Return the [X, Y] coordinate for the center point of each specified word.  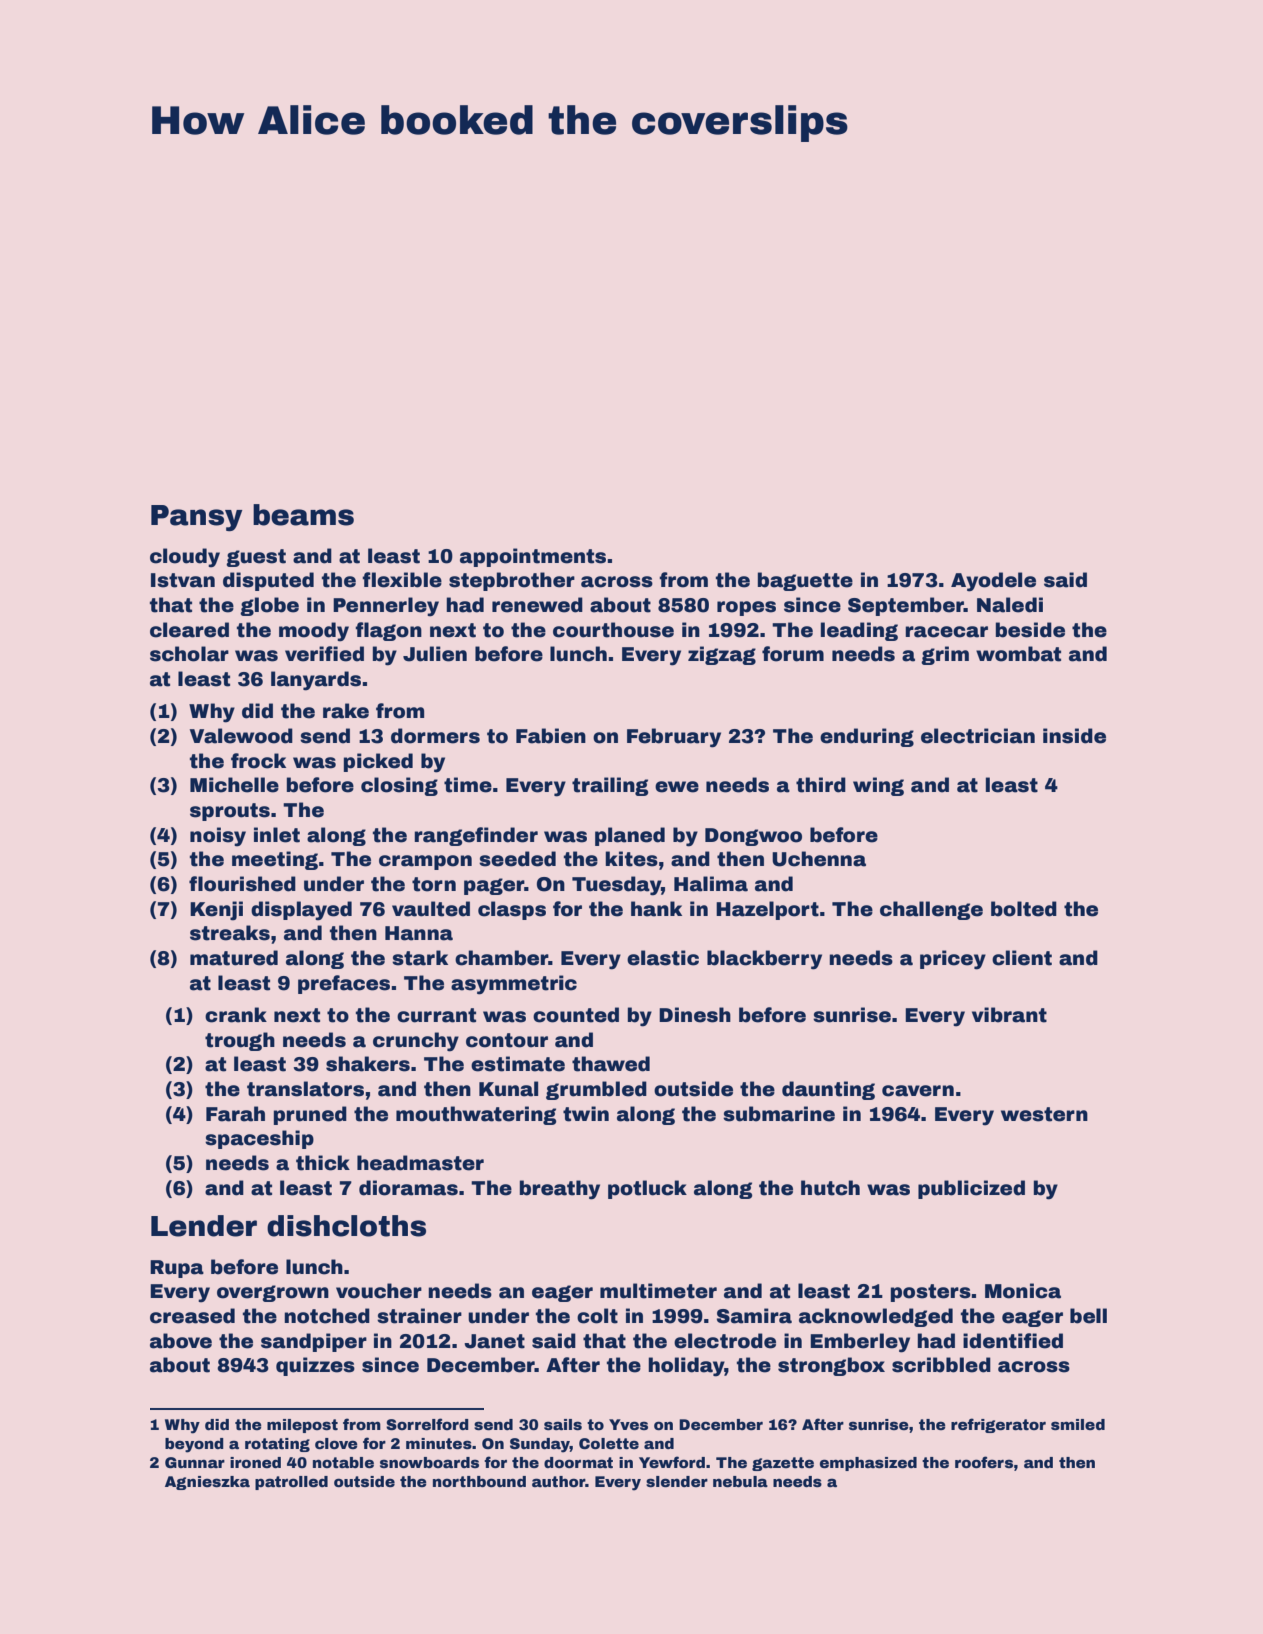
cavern [918, 1091]
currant [436, 1015]
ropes [746, 608]
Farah [235, 1114]
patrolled [291, 1483]
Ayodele [993, 582]
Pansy [197, 518]
